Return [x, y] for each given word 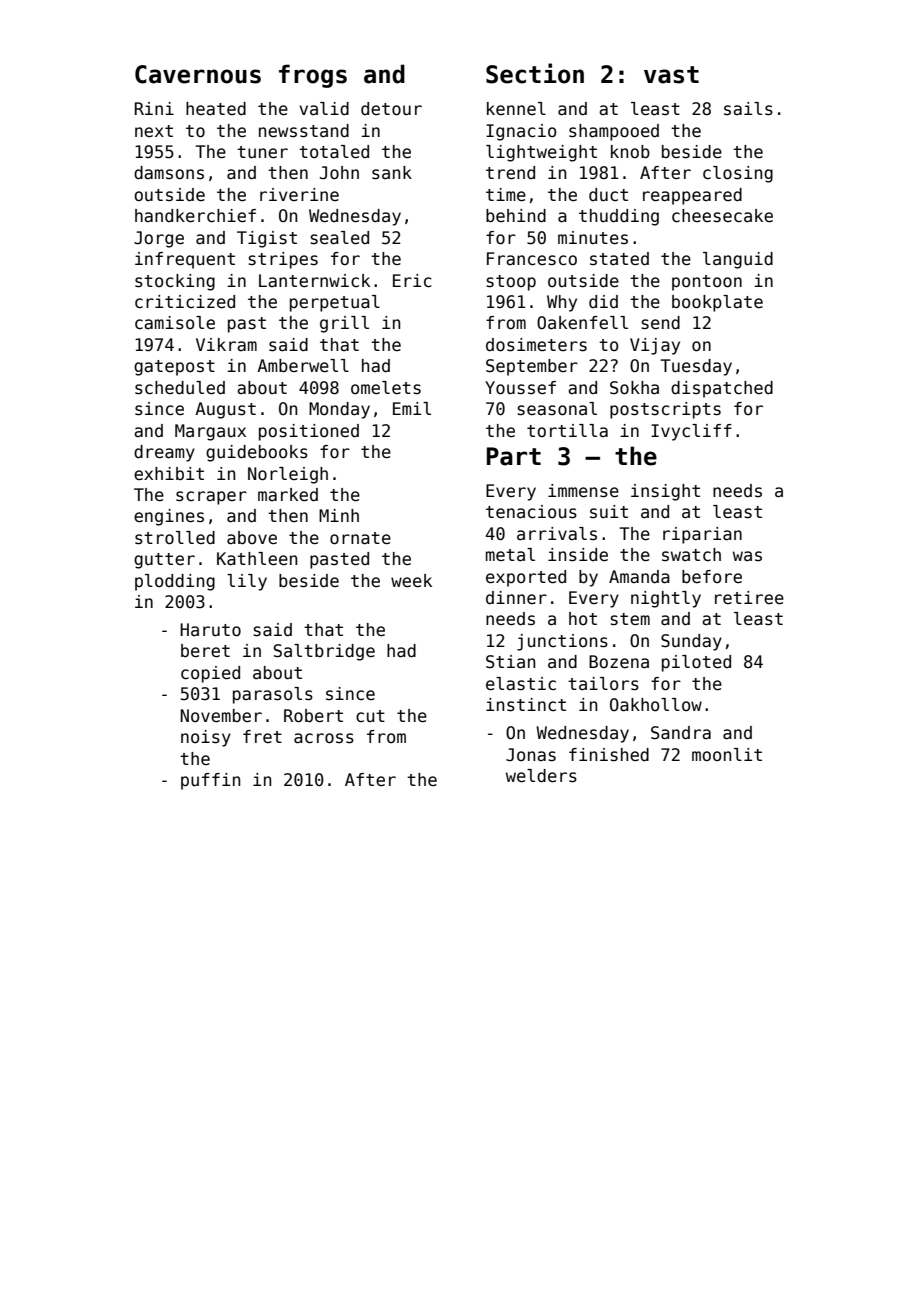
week [411, 581]
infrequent [185, 260]
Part [514, 456]
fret [262, 736]
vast [671, 75]
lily [247, 582]
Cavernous [198, 74]
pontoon [707, 283]
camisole [175, 323]
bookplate [717, 303]
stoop [511, 283]
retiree [749, 598]
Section [535, 73]
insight [665, 492]
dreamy [164, 453]
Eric [412, 281]
